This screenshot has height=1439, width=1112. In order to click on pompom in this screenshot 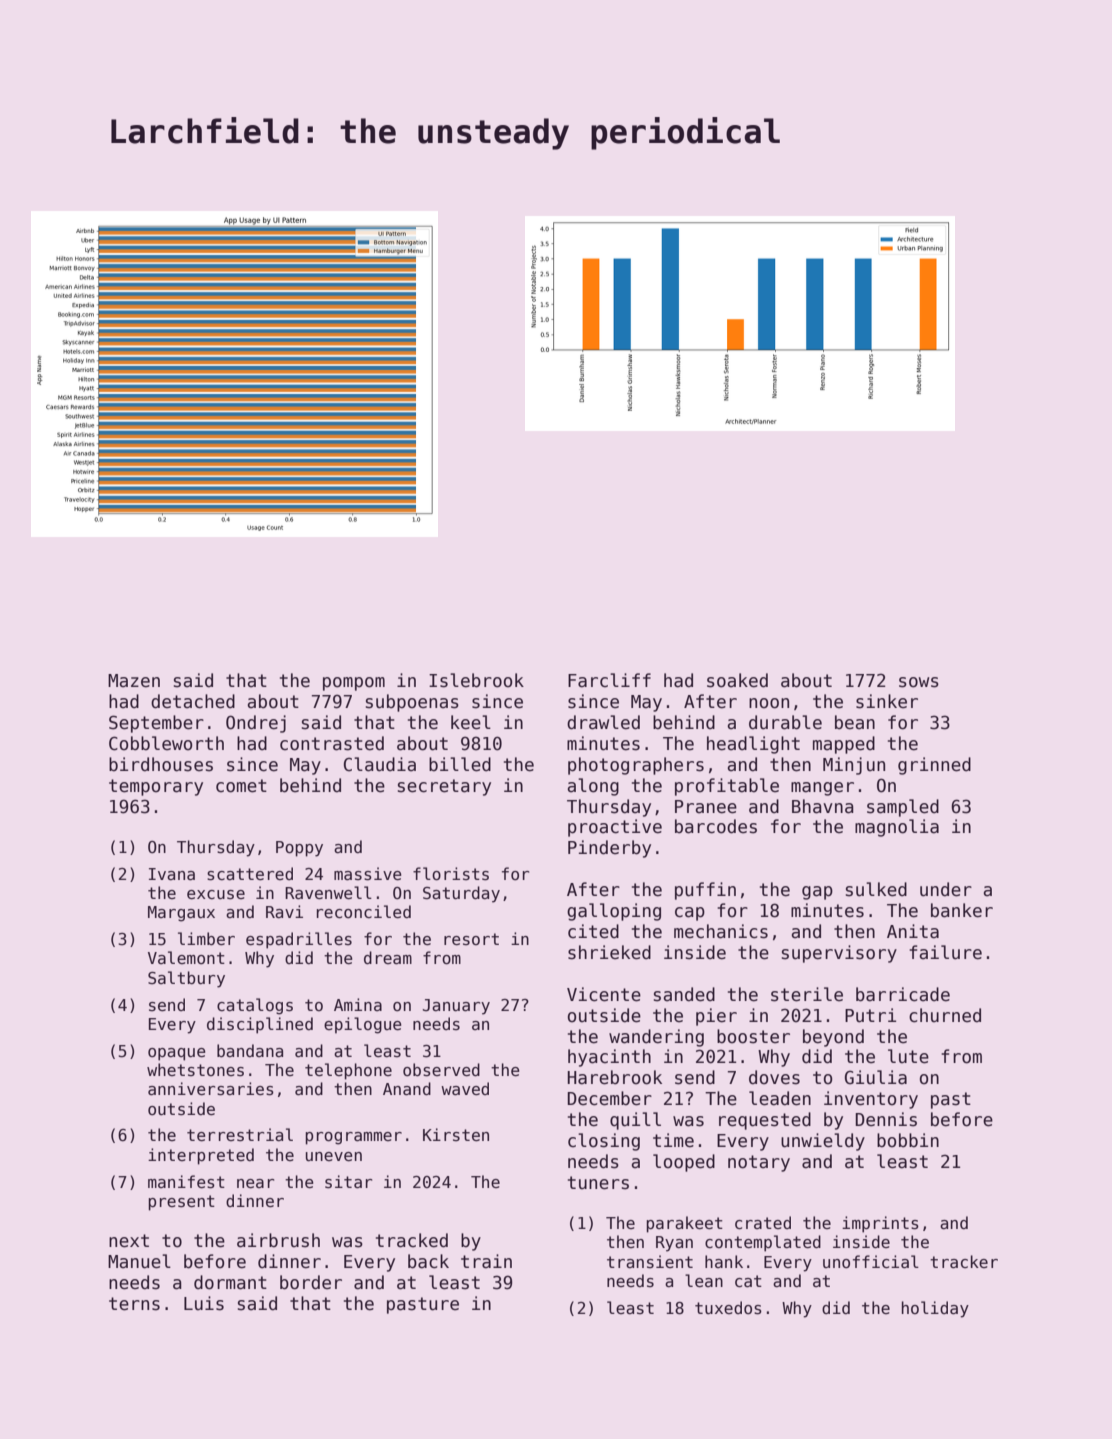, I will do `click(354, 684)`.
